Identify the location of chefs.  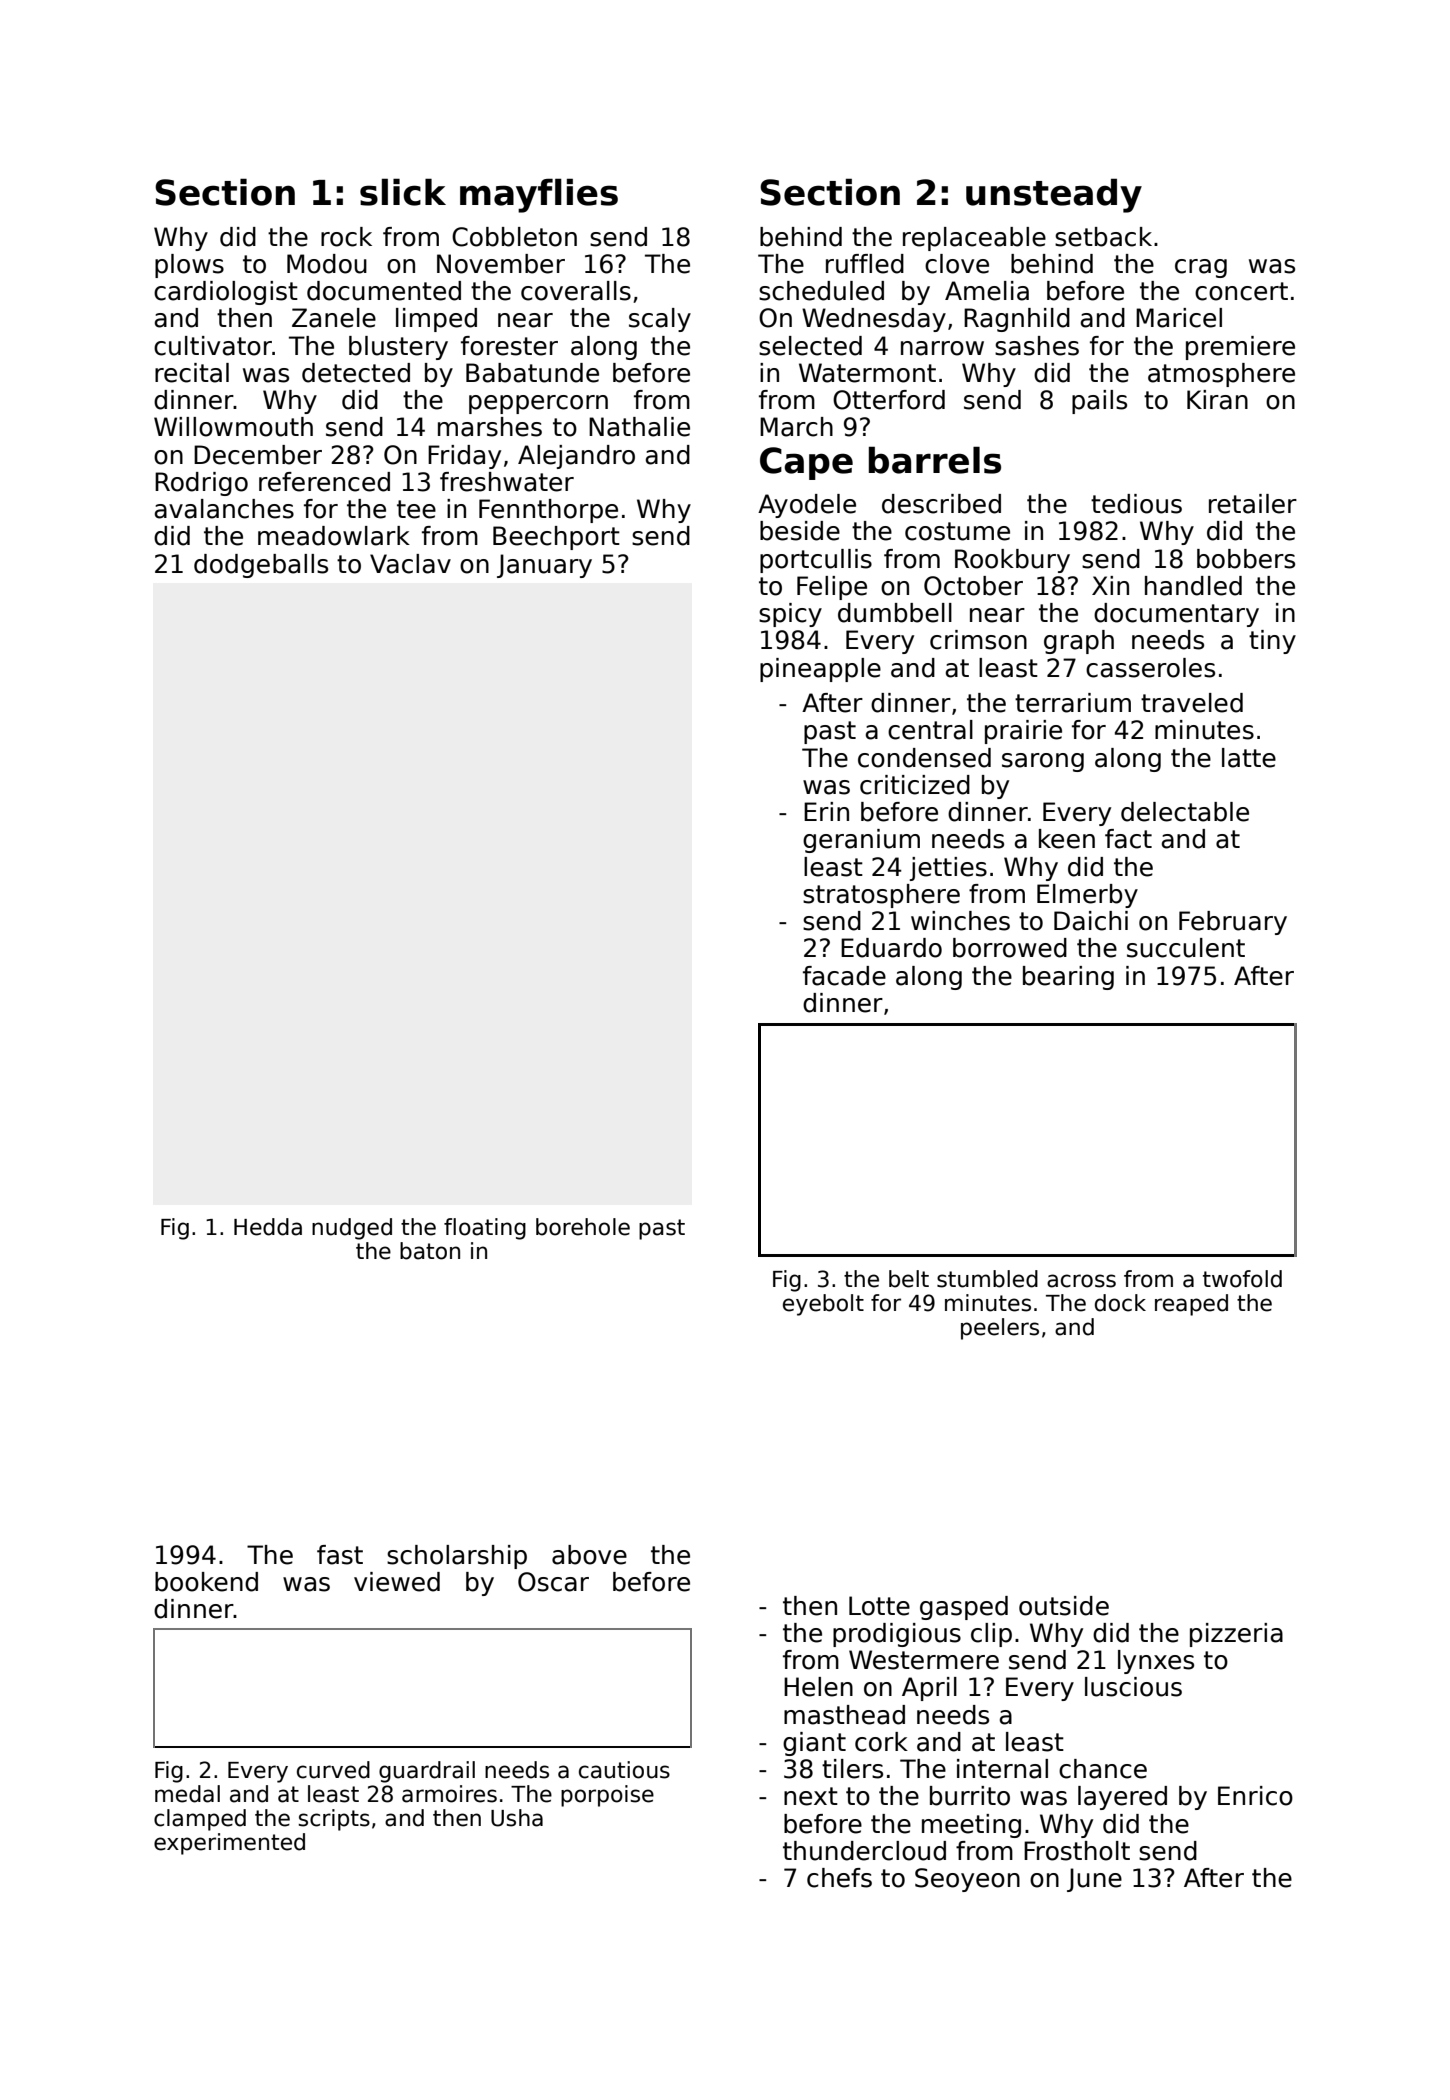
(839, 1878).
